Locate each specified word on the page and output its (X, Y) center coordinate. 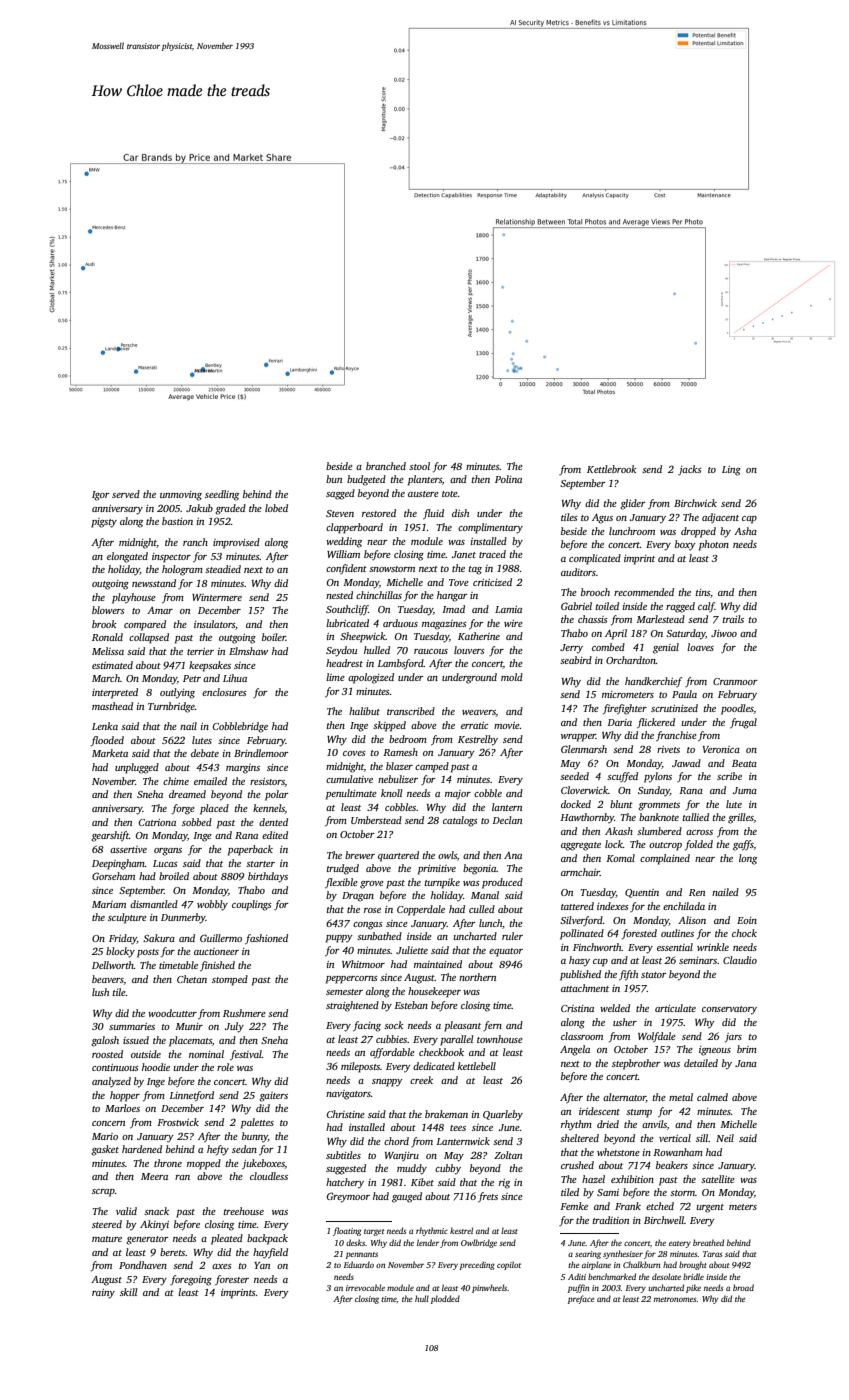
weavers (479, 712)
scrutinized (674, 708)
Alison (692, 920)
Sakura (159, 938)
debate (205, 753)
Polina (508, 479)
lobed (276, 508)
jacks (690, 470)
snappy (387, 1083)
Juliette (412, 950)
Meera (154, 1176)
